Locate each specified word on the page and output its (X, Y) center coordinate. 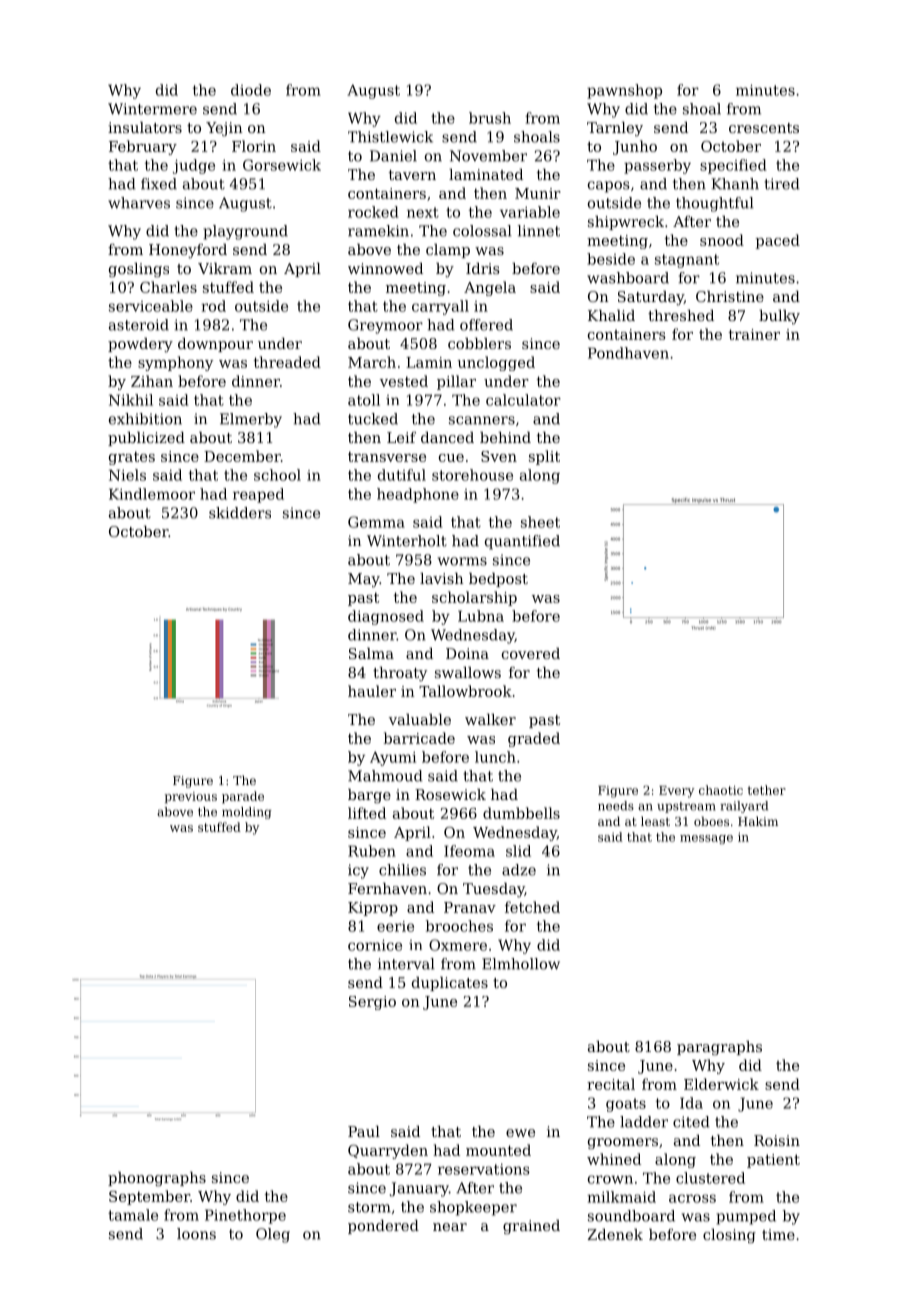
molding (247, 813)
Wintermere (152, 109)
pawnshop (624, 91)
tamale (133, 1215)
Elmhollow (521, 964)
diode (251, 90)
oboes (711, 821)
